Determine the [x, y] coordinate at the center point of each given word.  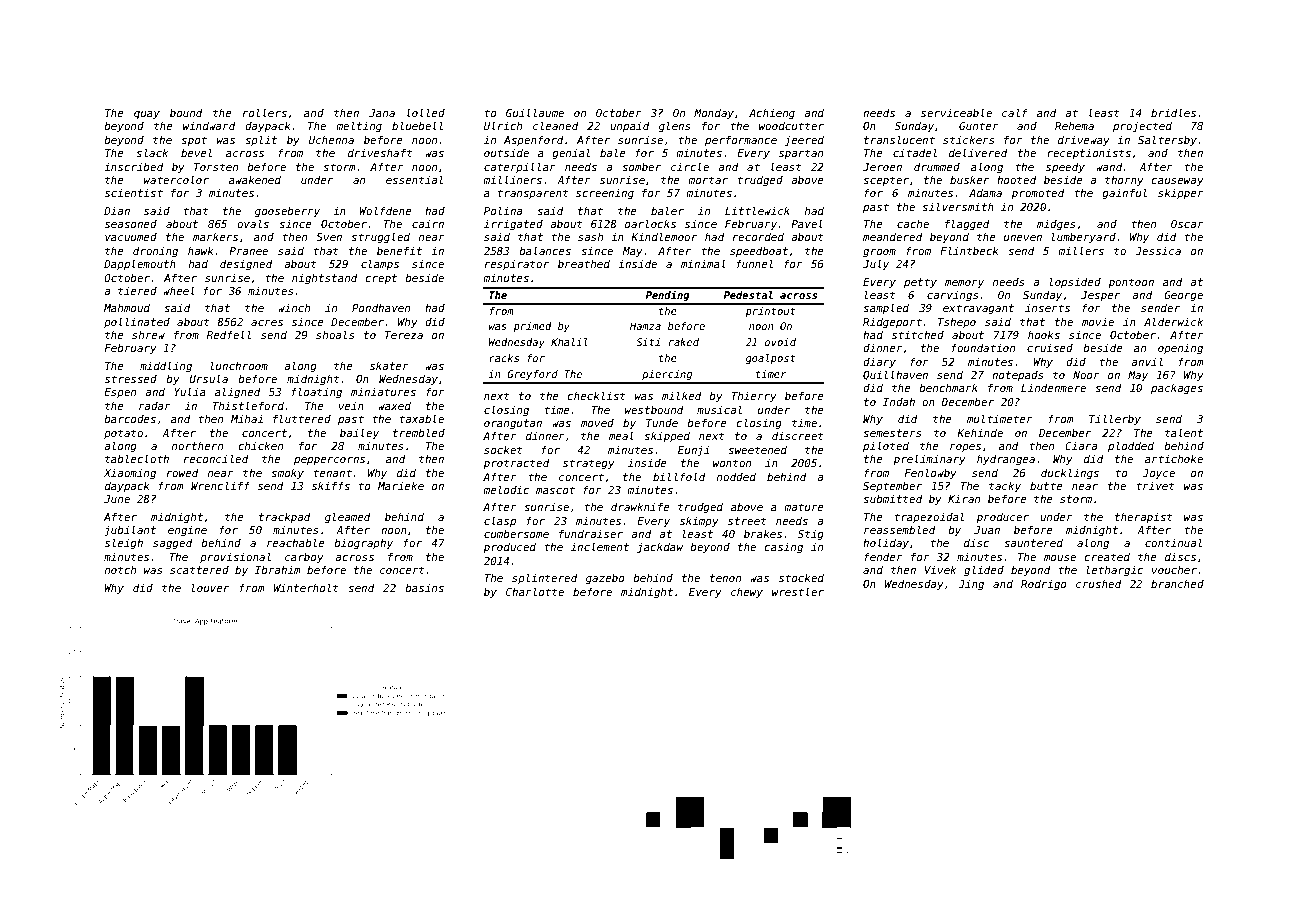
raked [684, 342]
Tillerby [1115, 419]
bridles [1173, 112]
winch [294, 308]
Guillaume [535, 112]
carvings [953, 296]
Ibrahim [278, 569]
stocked [801, 577]
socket [503, 450]
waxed [394, 405]
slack [152, 152]
